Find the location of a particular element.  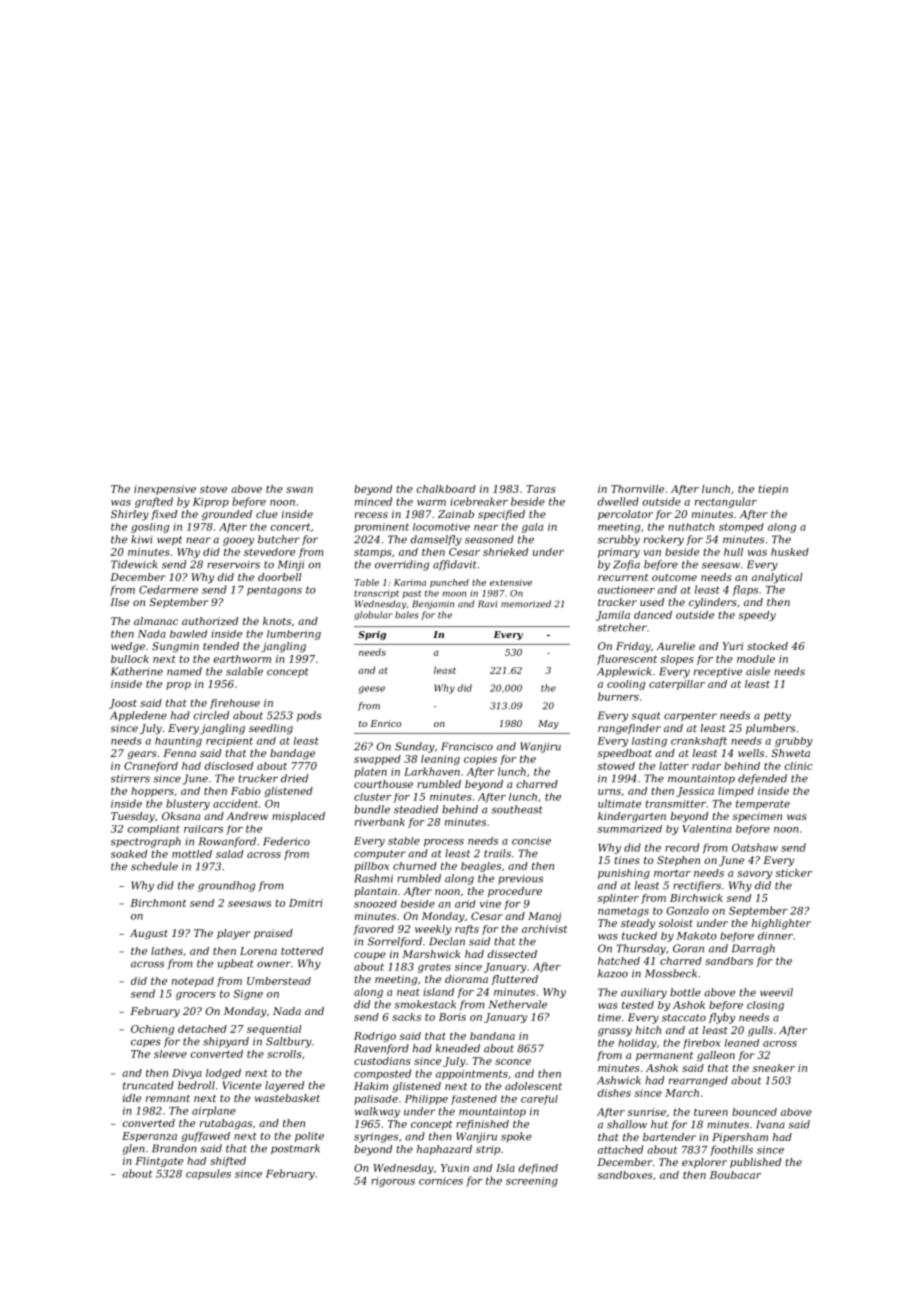

almanac is located at coordinates (156, 621).
